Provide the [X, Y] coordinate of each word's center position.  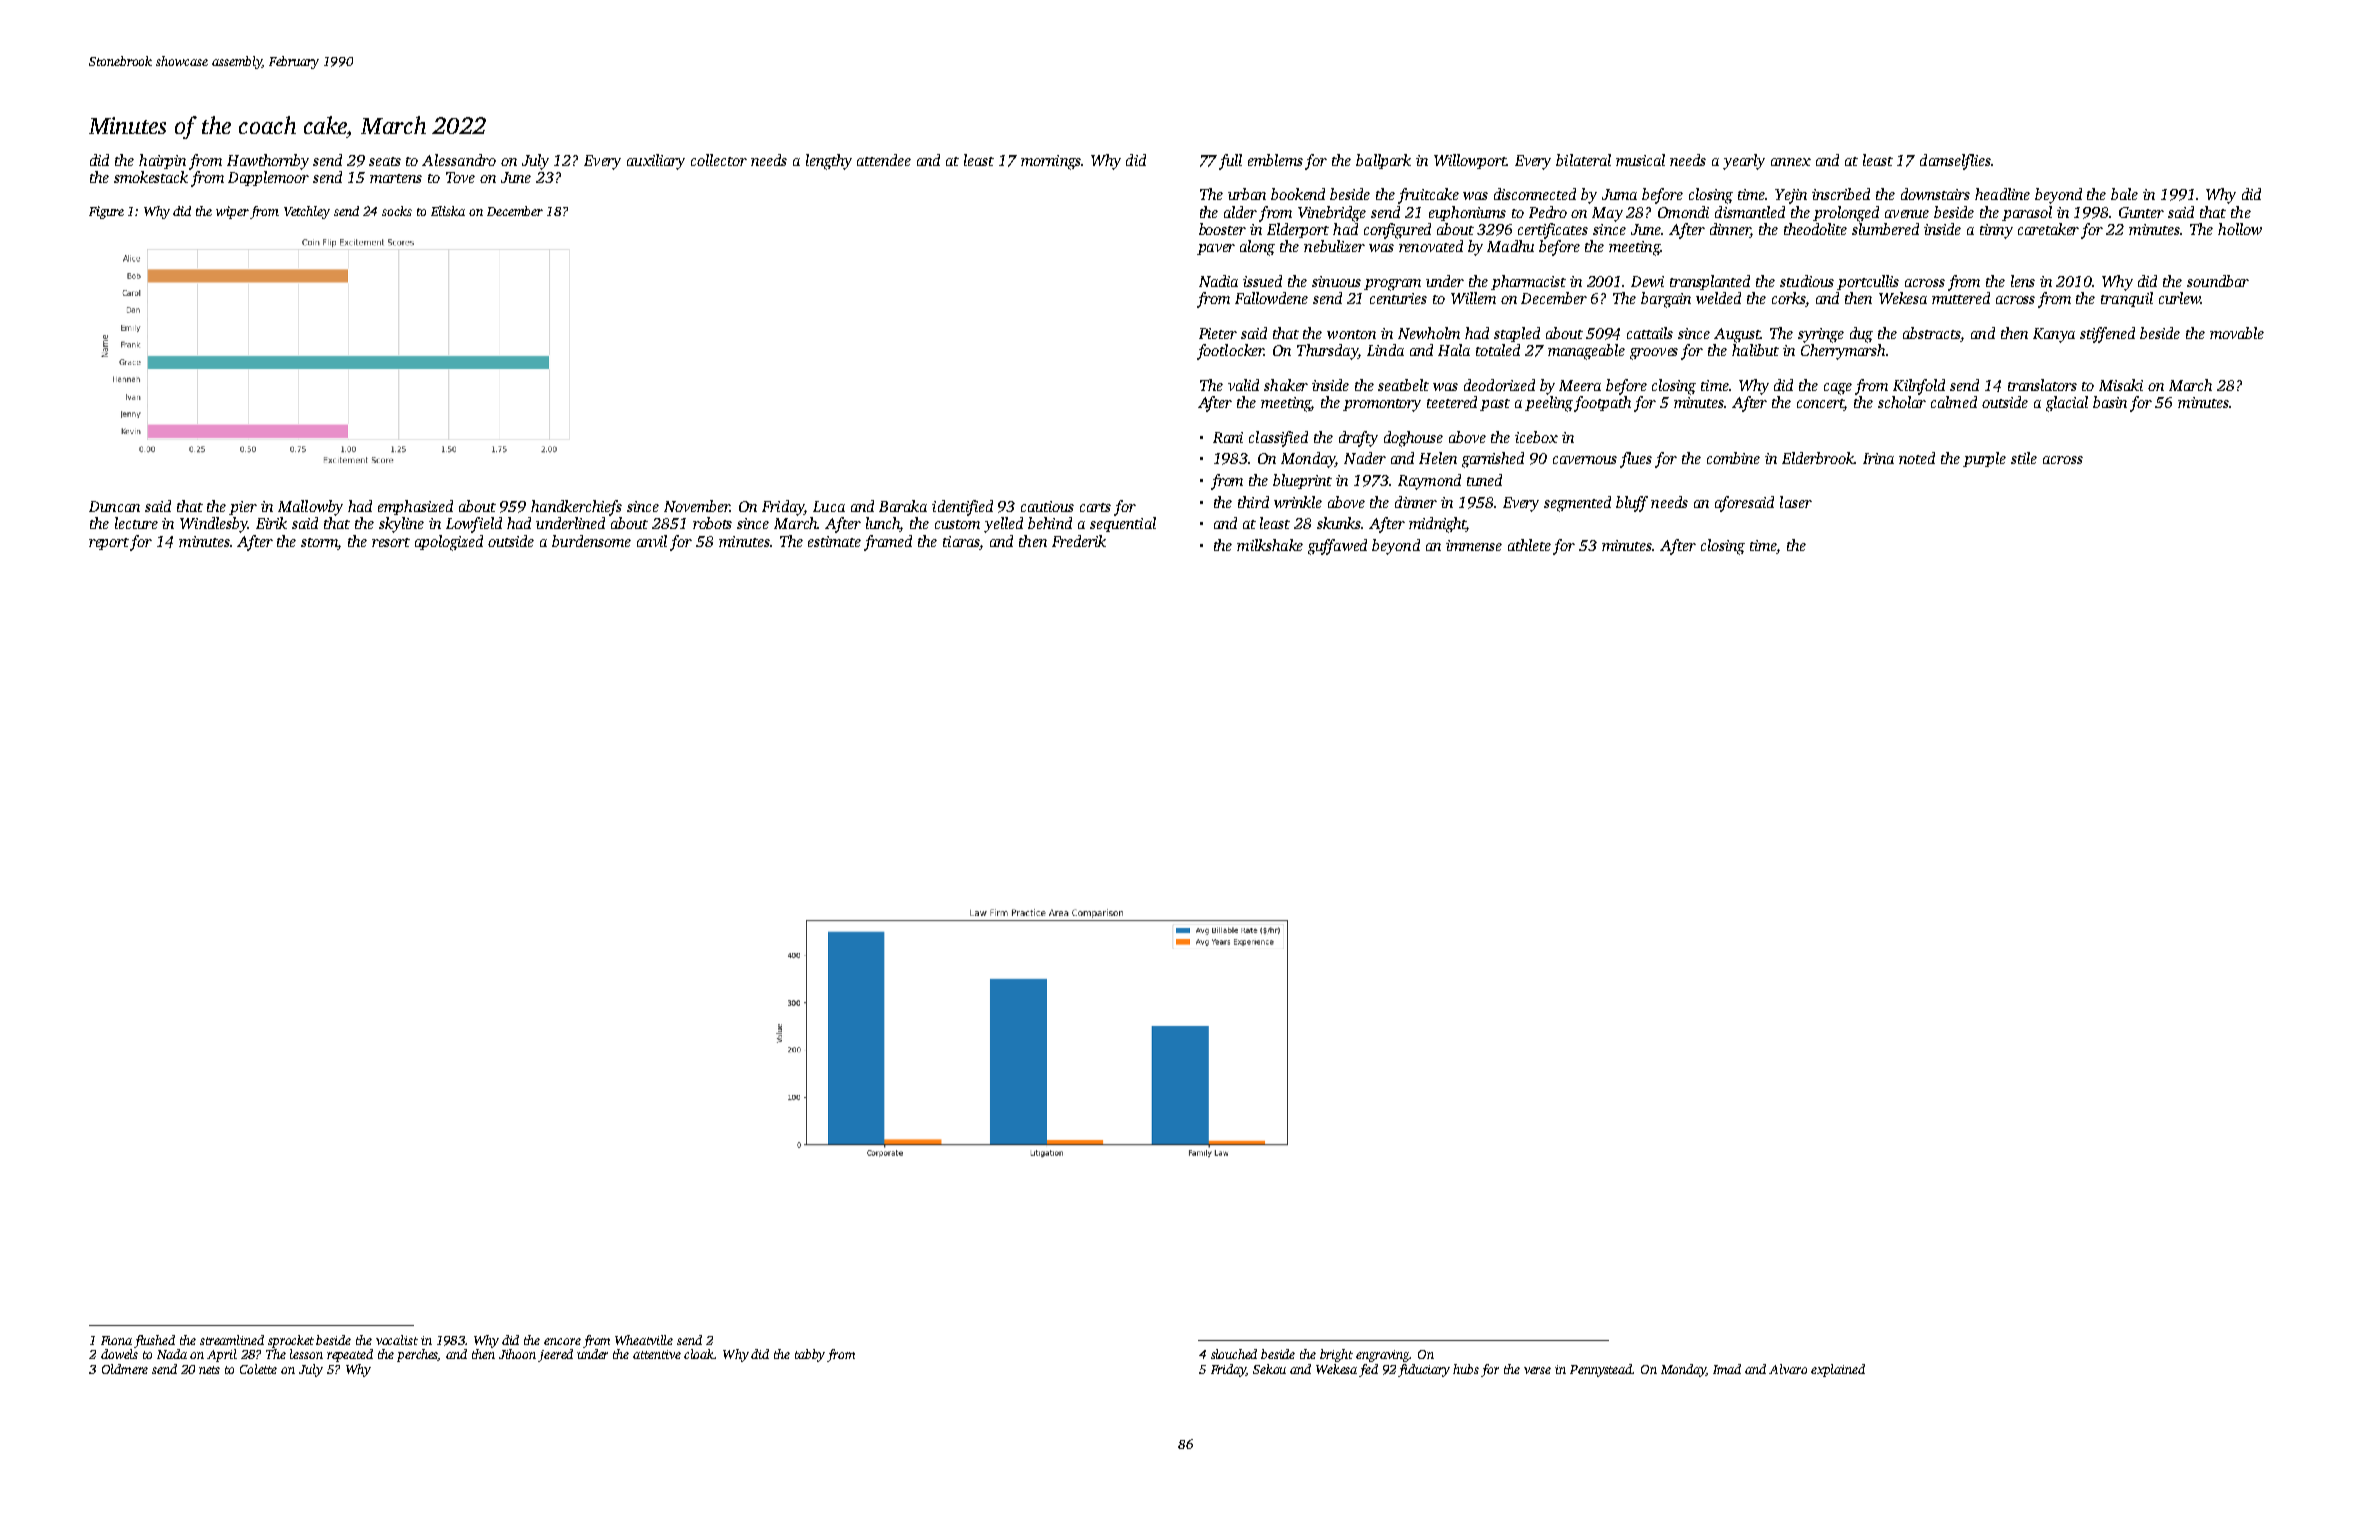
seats [385, 161]
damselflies [1955, 162]
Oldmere [125, 1369]
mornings [1051, 162]
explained [1838, 1370]
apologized [449, 543]
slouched [1234, 1354]
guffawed [1337, 547]
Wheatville [644, 1340]
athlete [1529, 545]
